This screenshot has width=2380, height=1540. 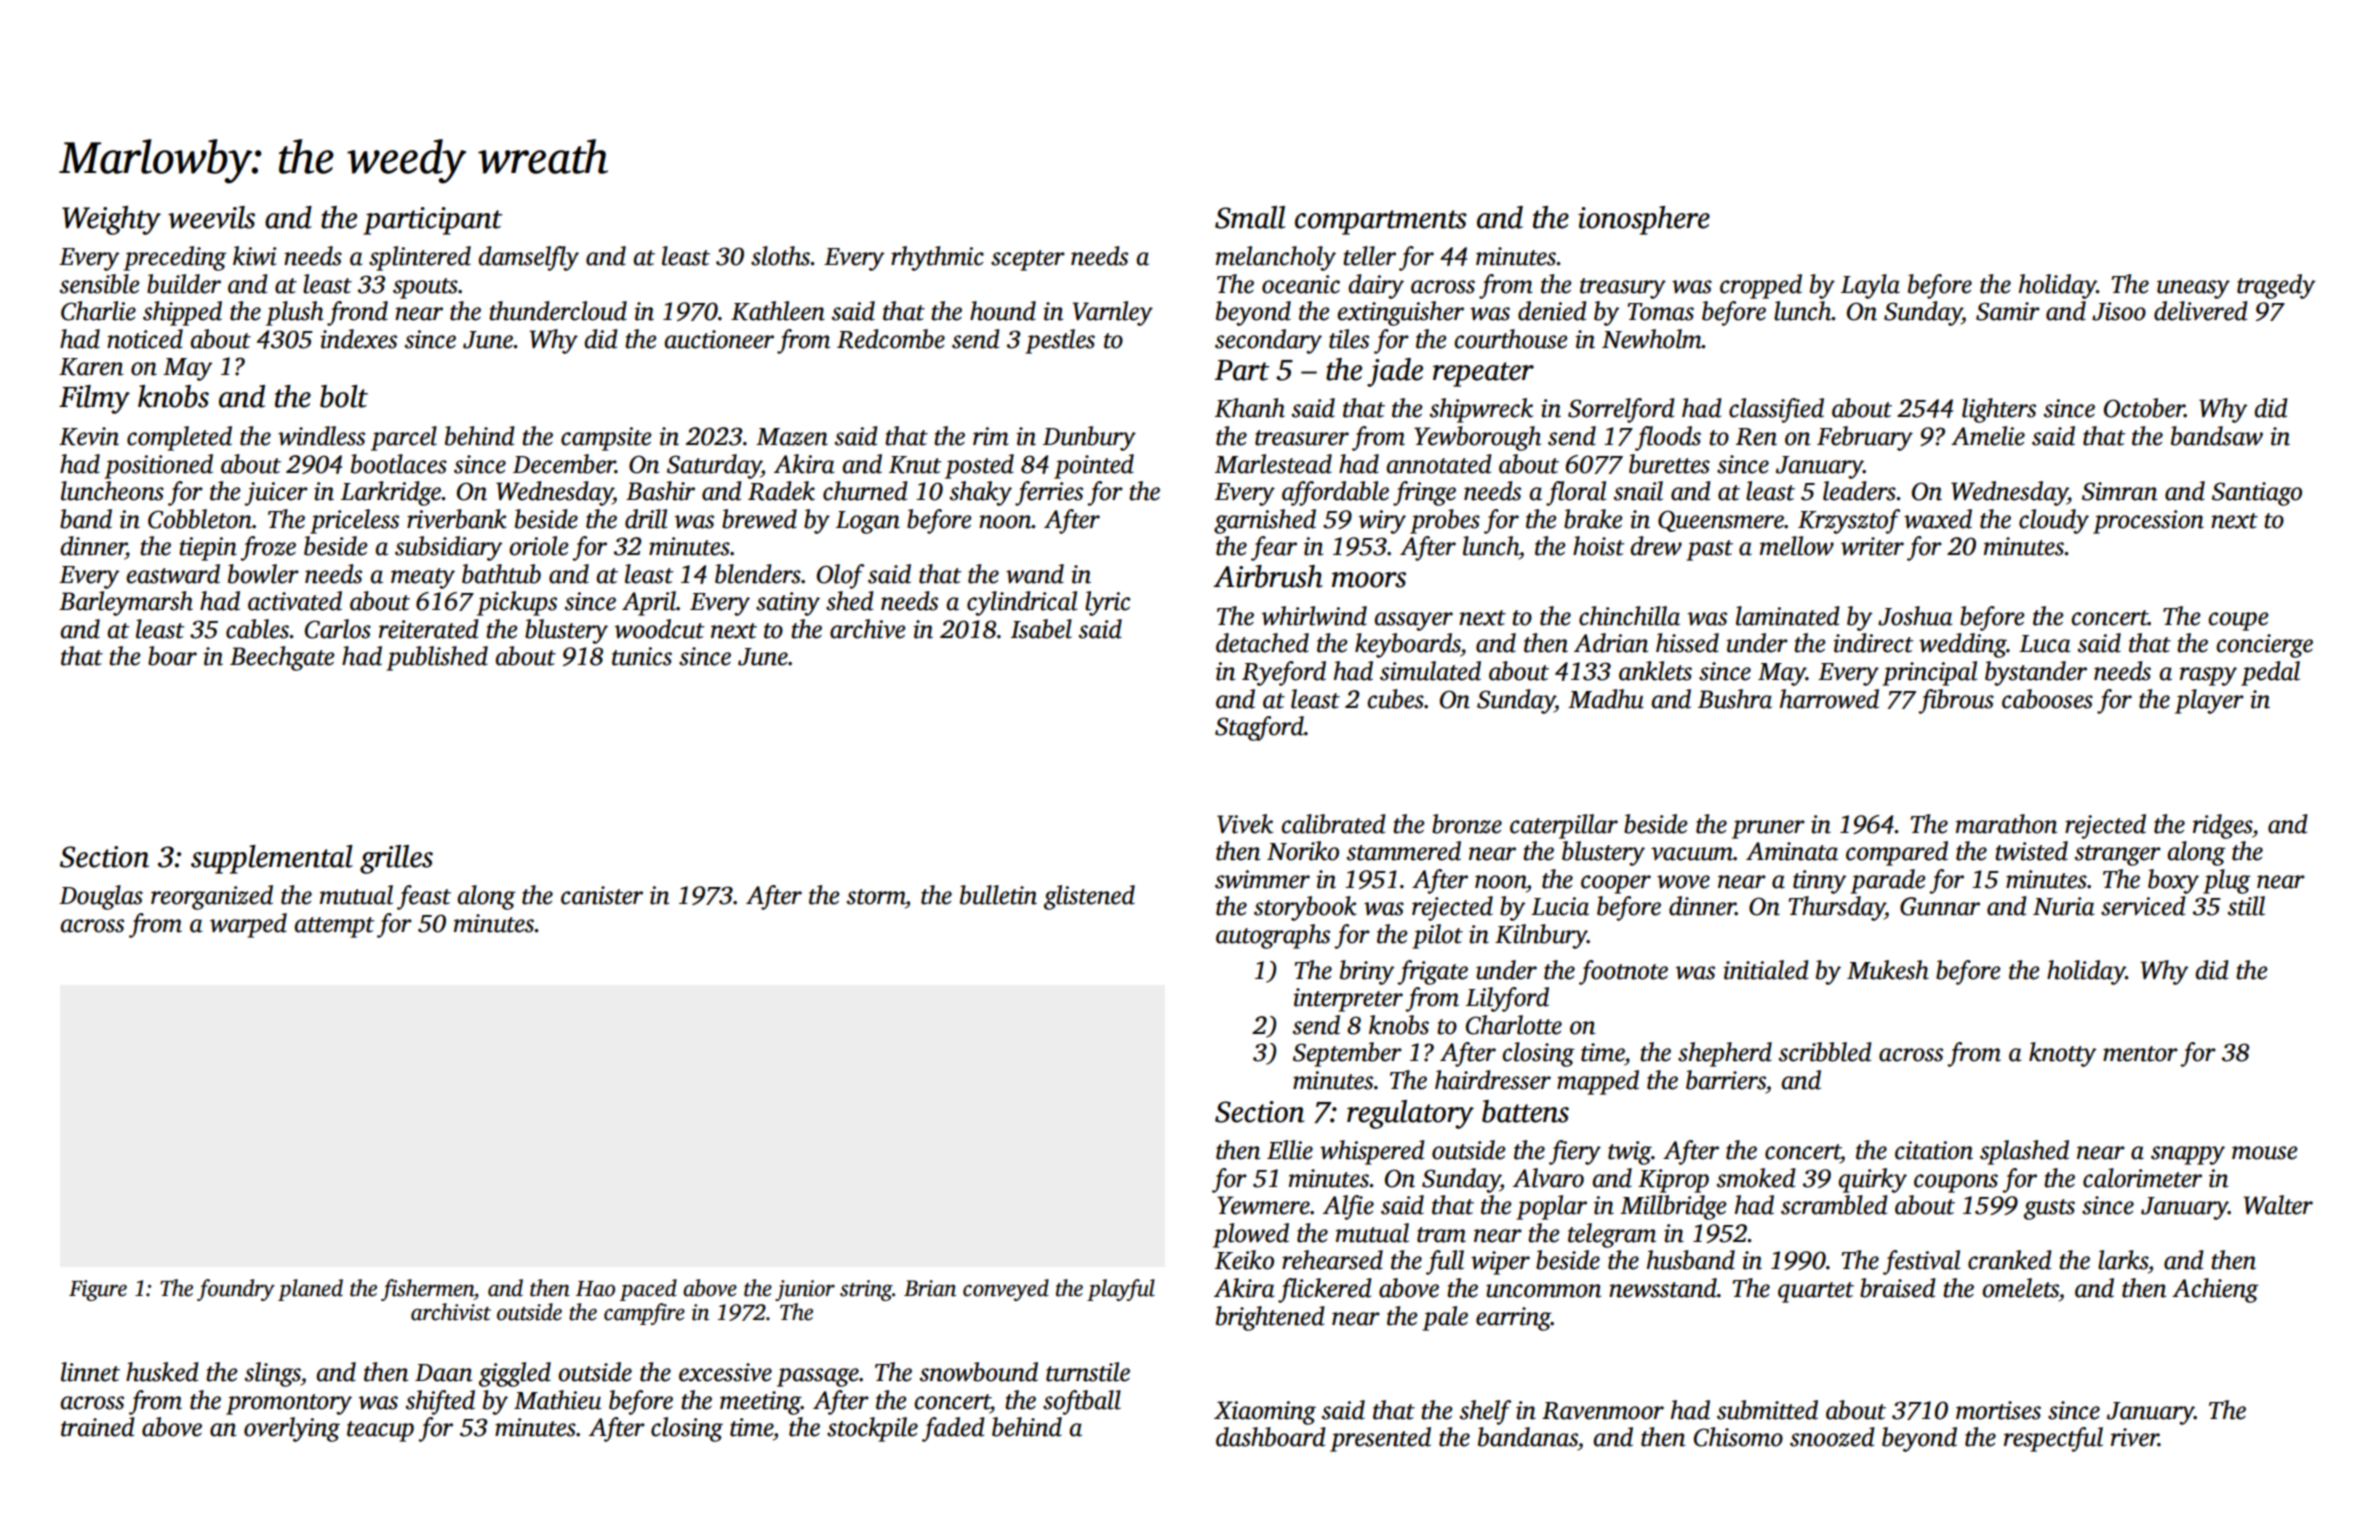 What do you see at coordinates (1347, 1054) in the screenshot?
I see `September` at bounding box center [1347, 1054].
